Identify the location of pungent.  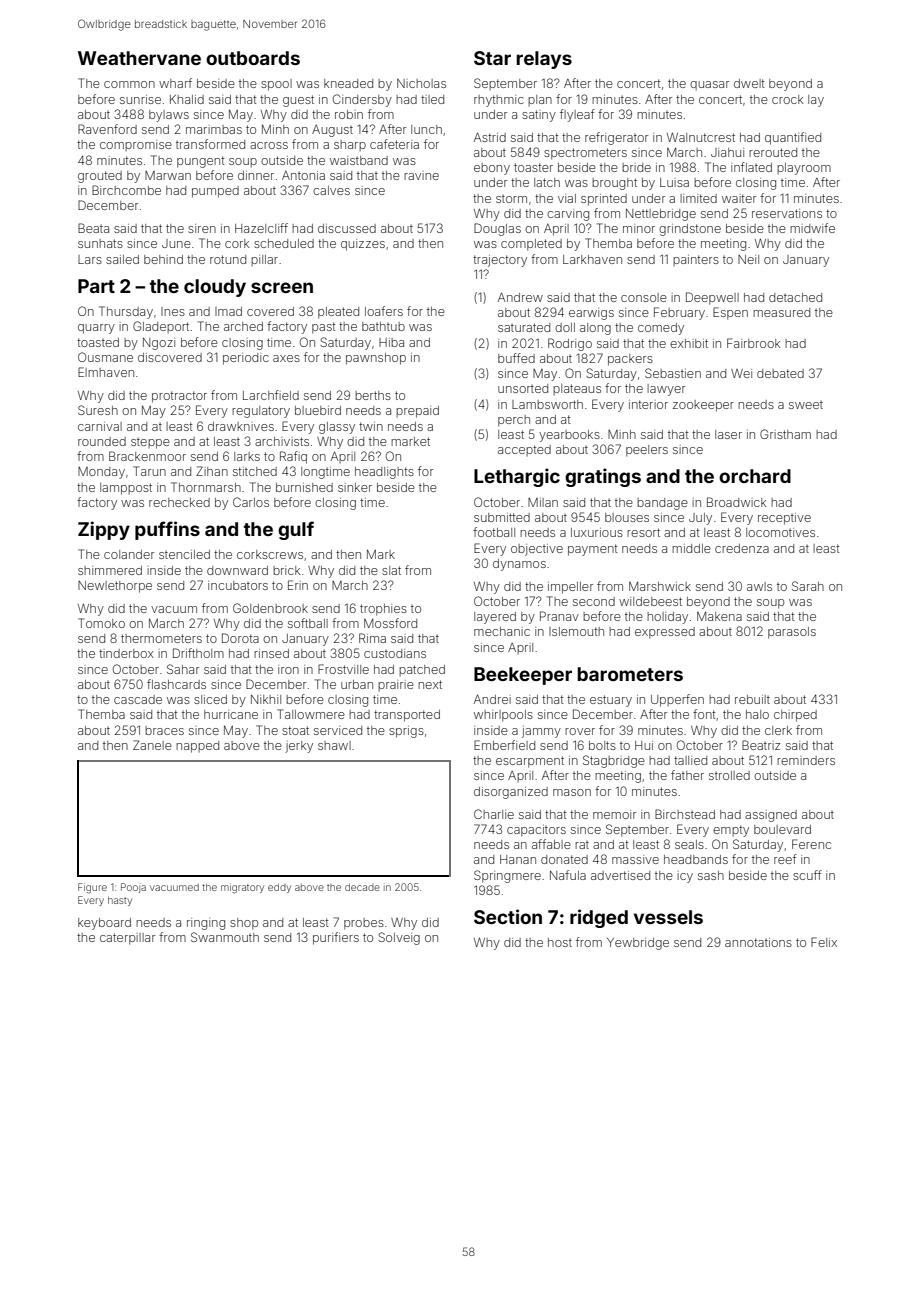
(201, 162).
